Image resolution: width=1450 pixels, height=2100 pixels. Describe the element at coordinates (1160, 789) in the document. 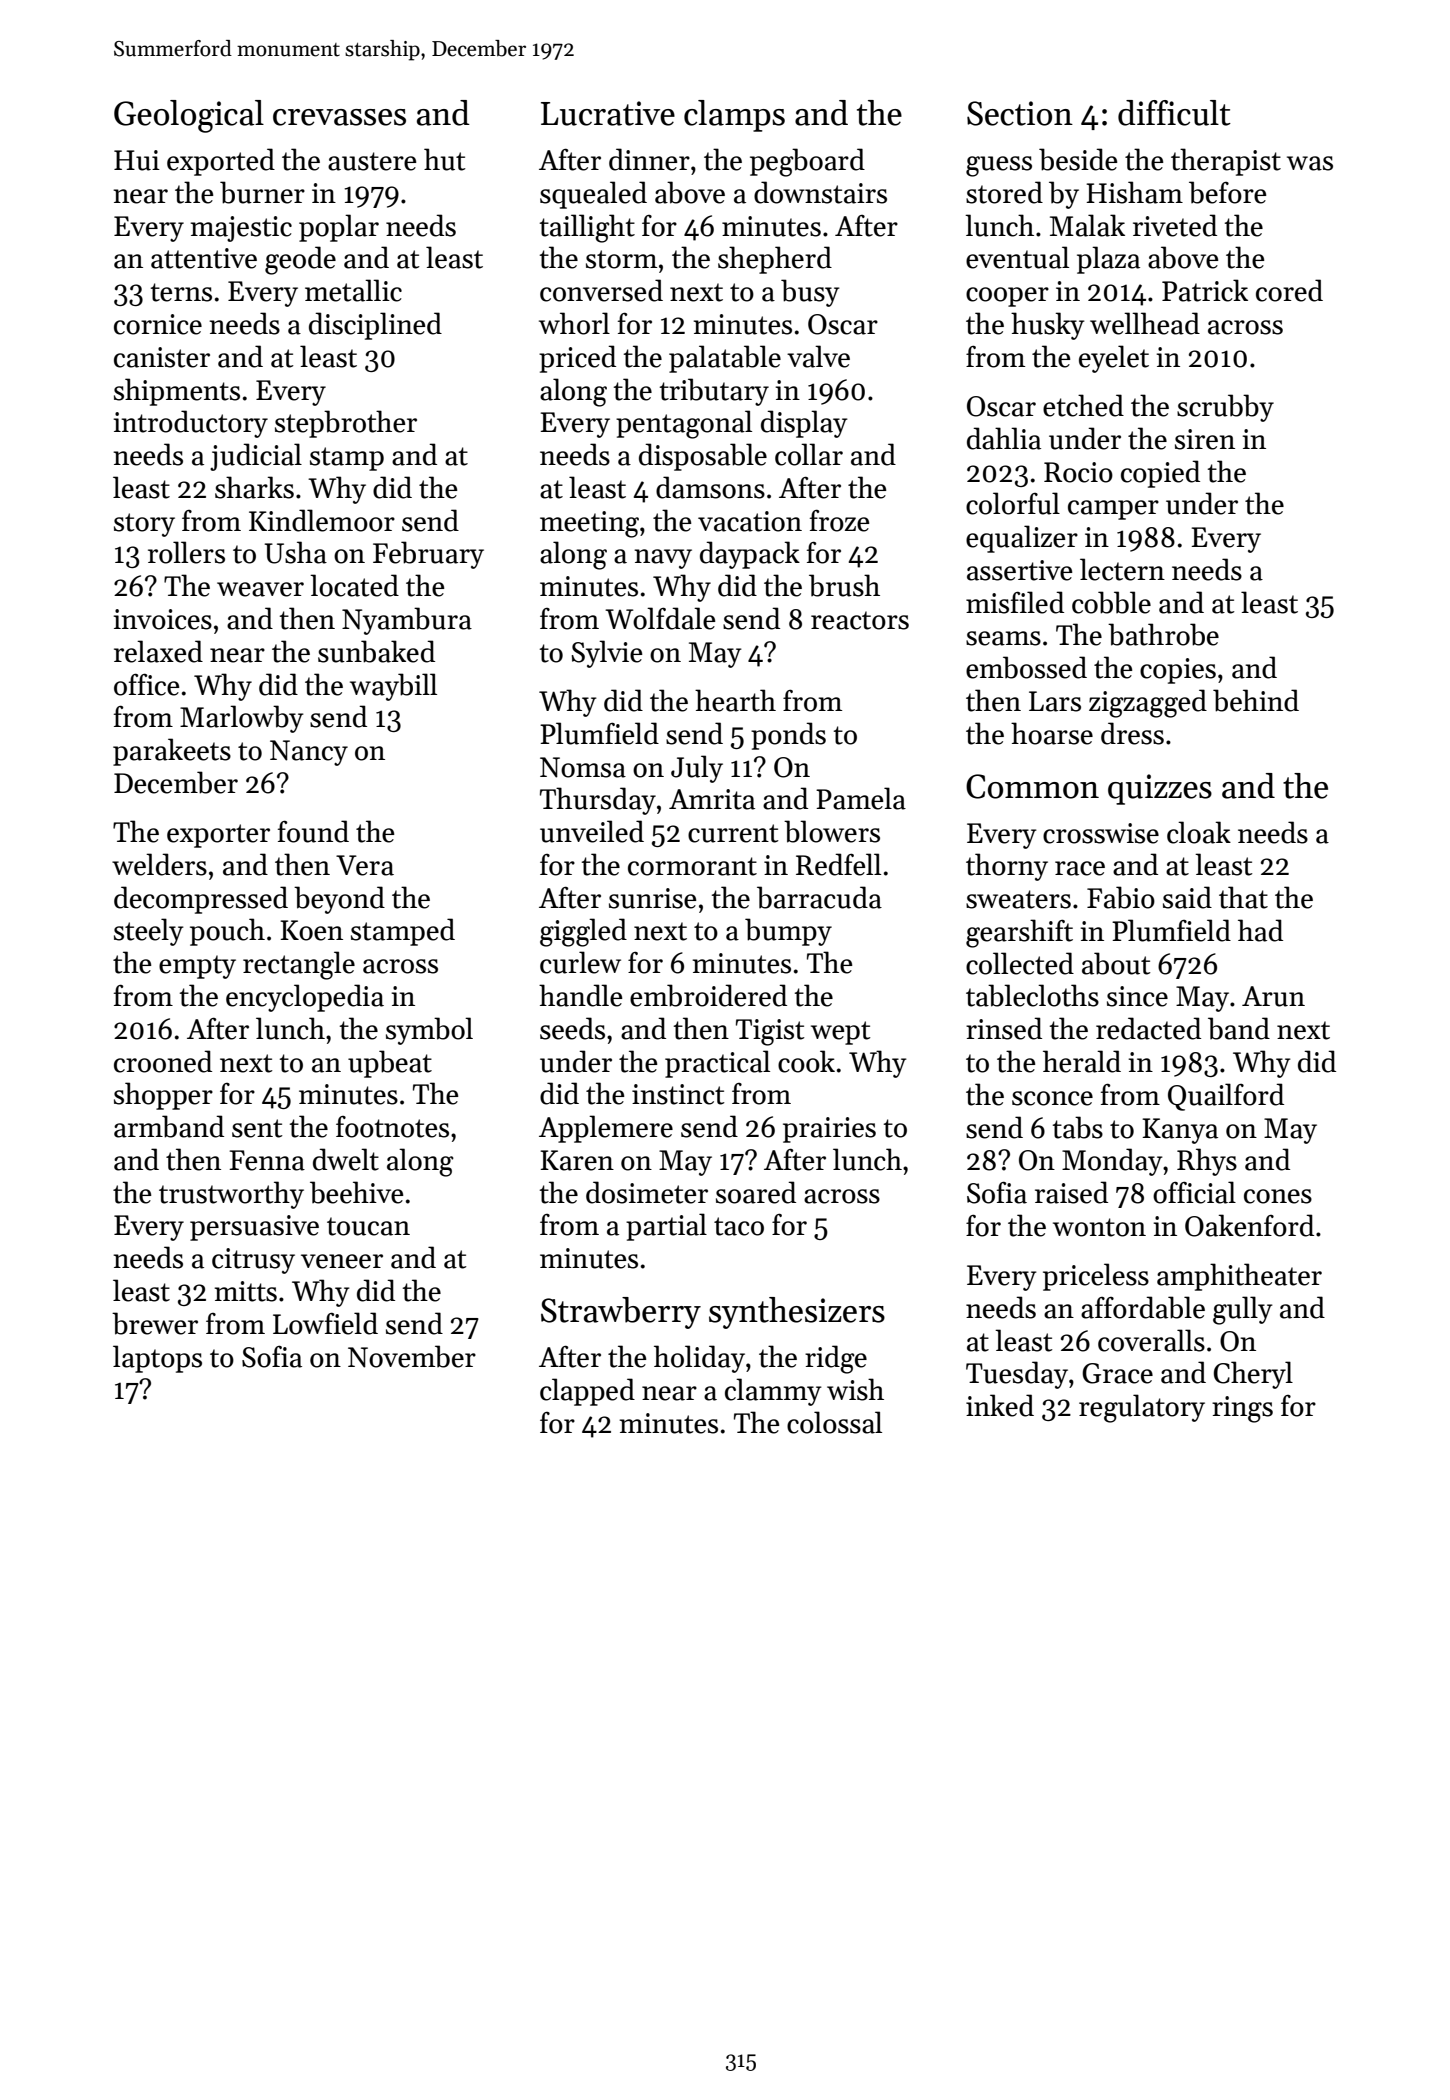

I see `quizzes` at that location.
